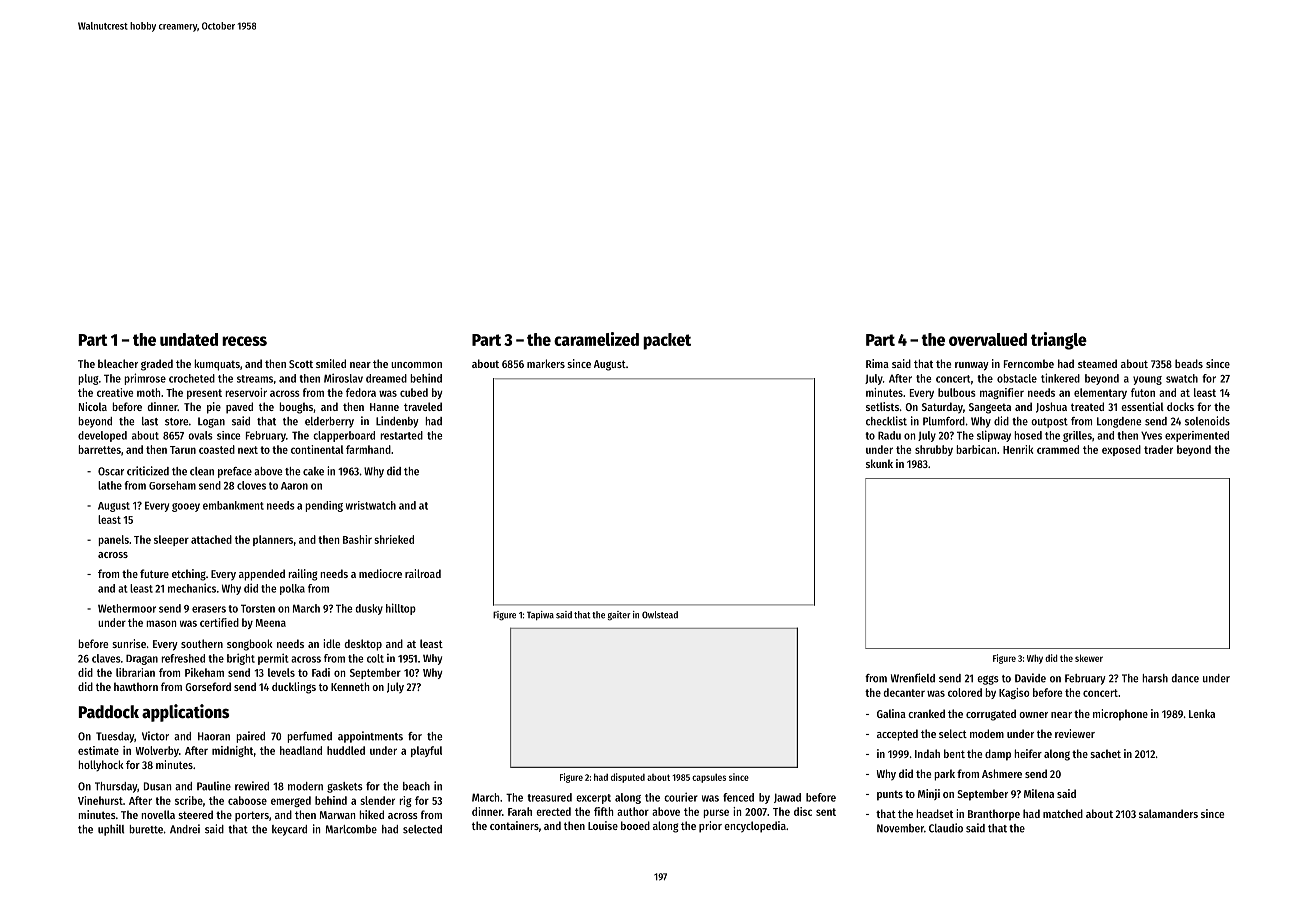 The width and height of the screenshot is (1308, 924). I want to click on skewer, so click(1089, 658).
